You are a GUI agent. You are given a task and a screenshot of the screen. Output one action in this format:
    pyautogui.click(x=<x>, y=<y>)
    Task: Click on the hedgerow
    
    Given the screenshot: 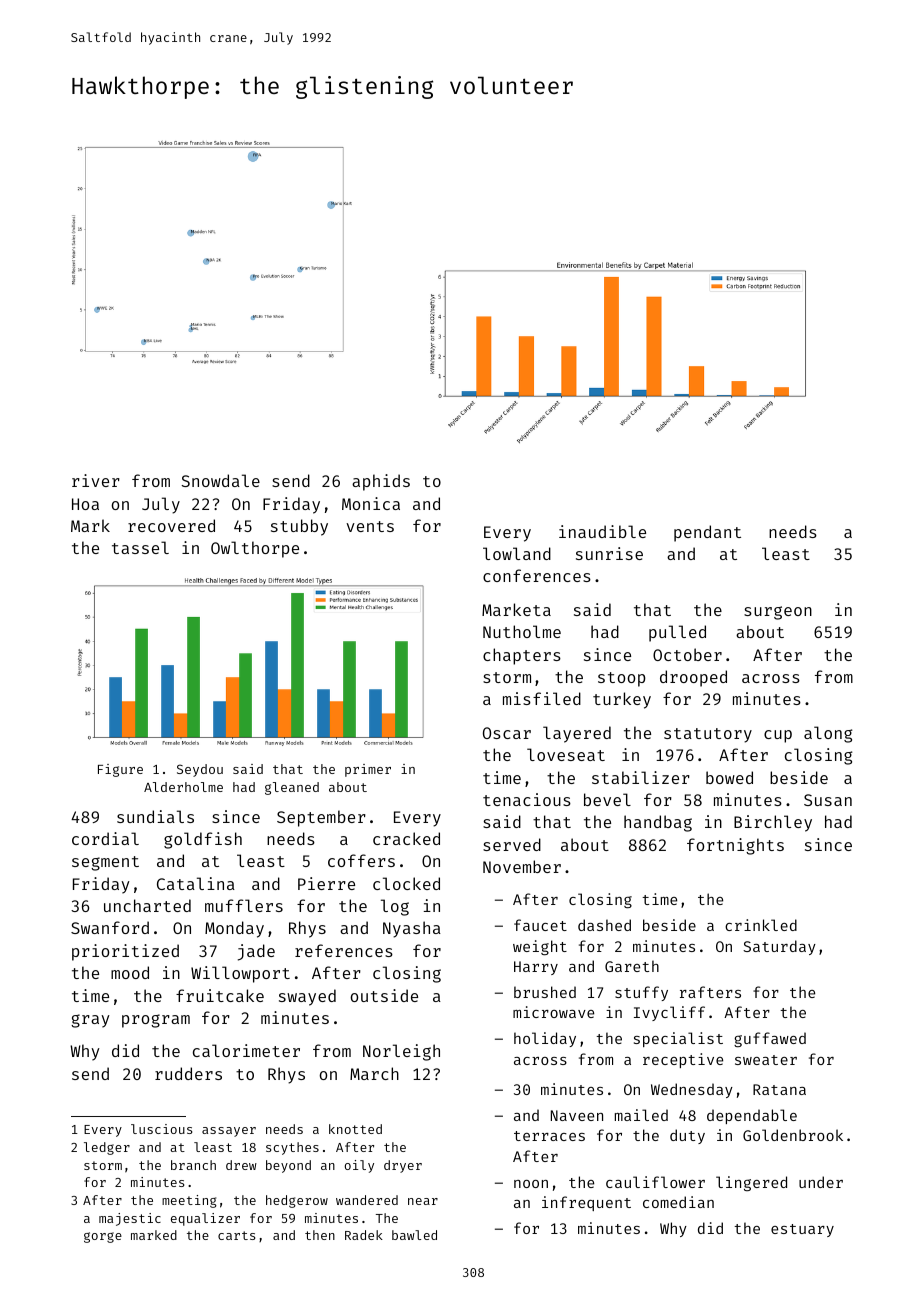 What is the action you would take?
    pyautogui.click(x=297, y=1201)
